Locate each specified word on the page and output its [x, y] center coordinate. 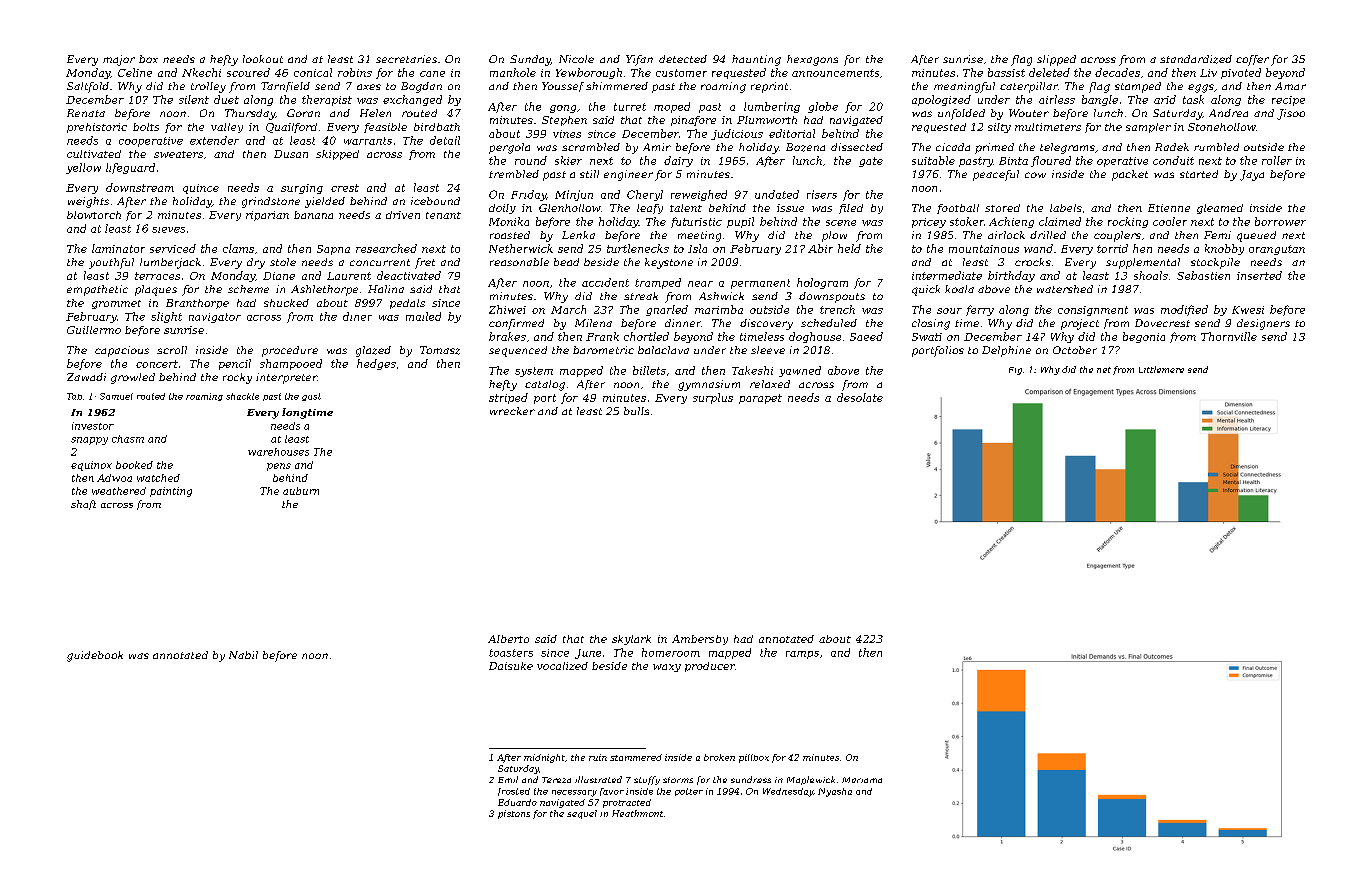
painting [171, 492]
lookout [263, 59]
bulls [636, 411]
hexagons [812, 60]
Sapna [333, 250]
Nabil [243, 655]
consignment [1093, 311]
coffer [1252, 60]
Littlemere [1161, 369]
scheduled [829, 323]
